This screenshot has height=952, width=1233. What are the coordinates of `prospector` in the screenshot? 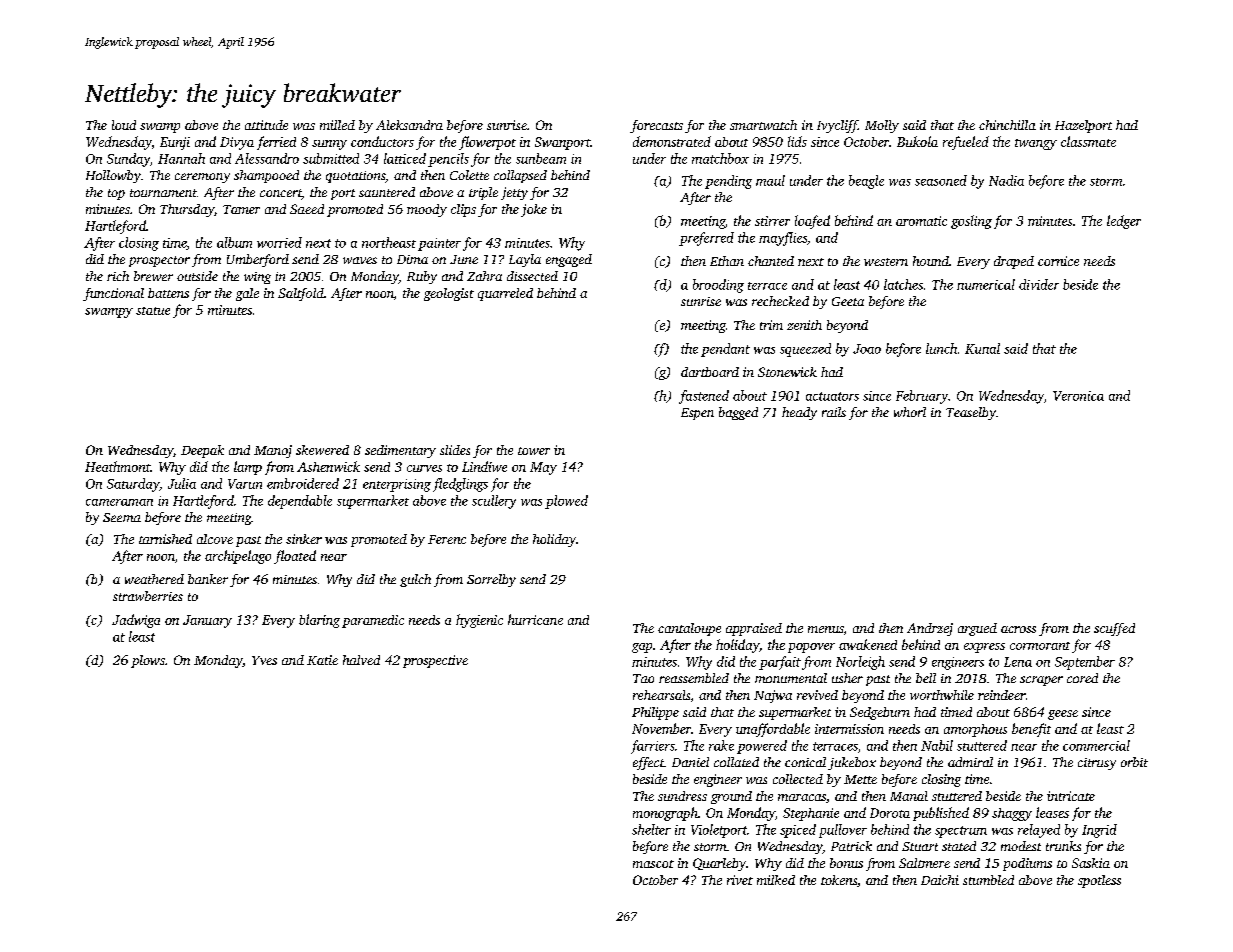 It's located at (159, 261).
